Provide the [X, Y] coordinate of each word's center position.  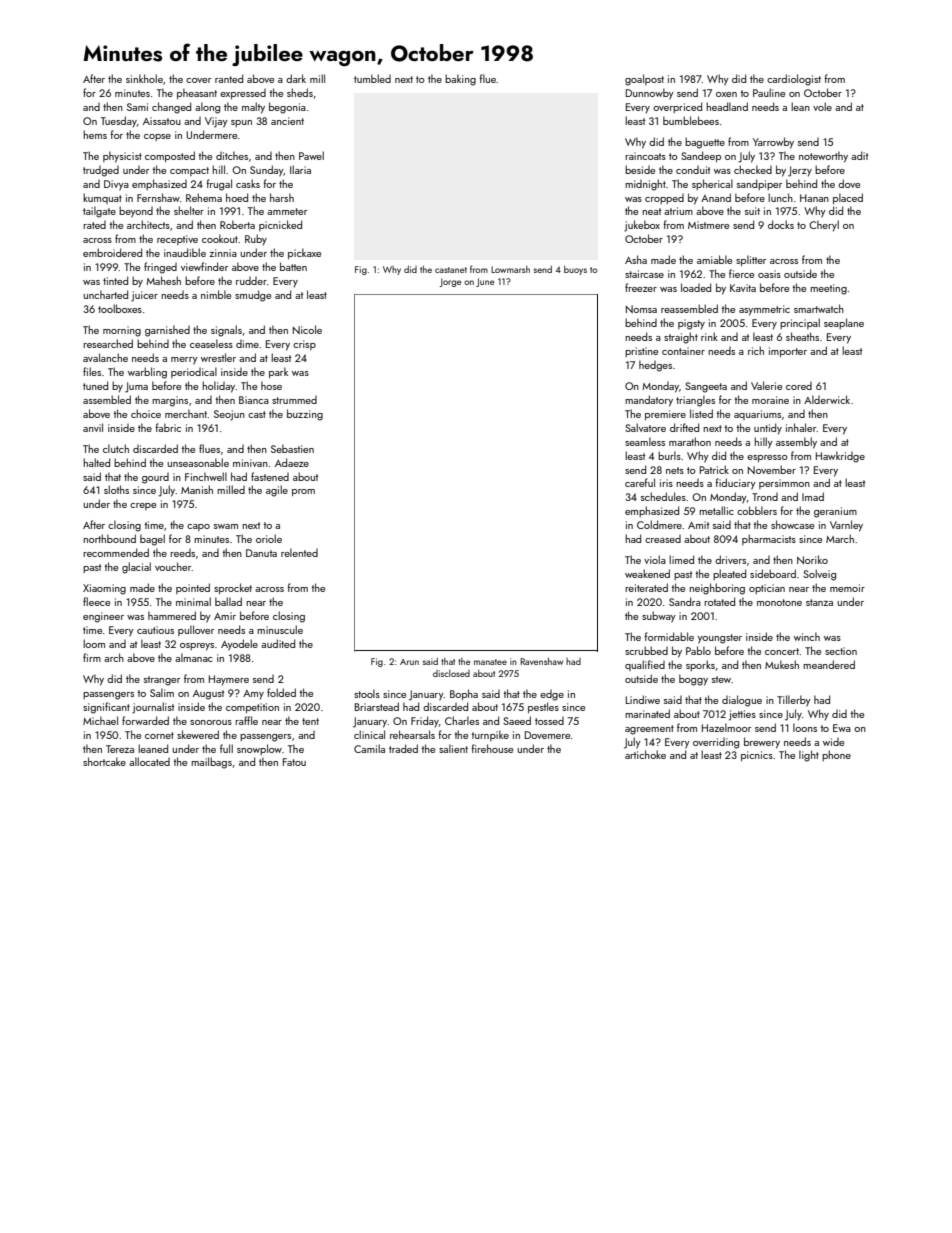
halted [96, 462]
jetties [742, 715]
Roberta [237, 224]
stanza [819, 602]
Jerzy [800, 171]
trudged [101, 171]
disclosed [451, 673]
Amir [225, 616]
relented [299, 552]
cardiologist [794, 80]
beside [640, 169]
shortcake [104, 761]
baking [460, 80]
